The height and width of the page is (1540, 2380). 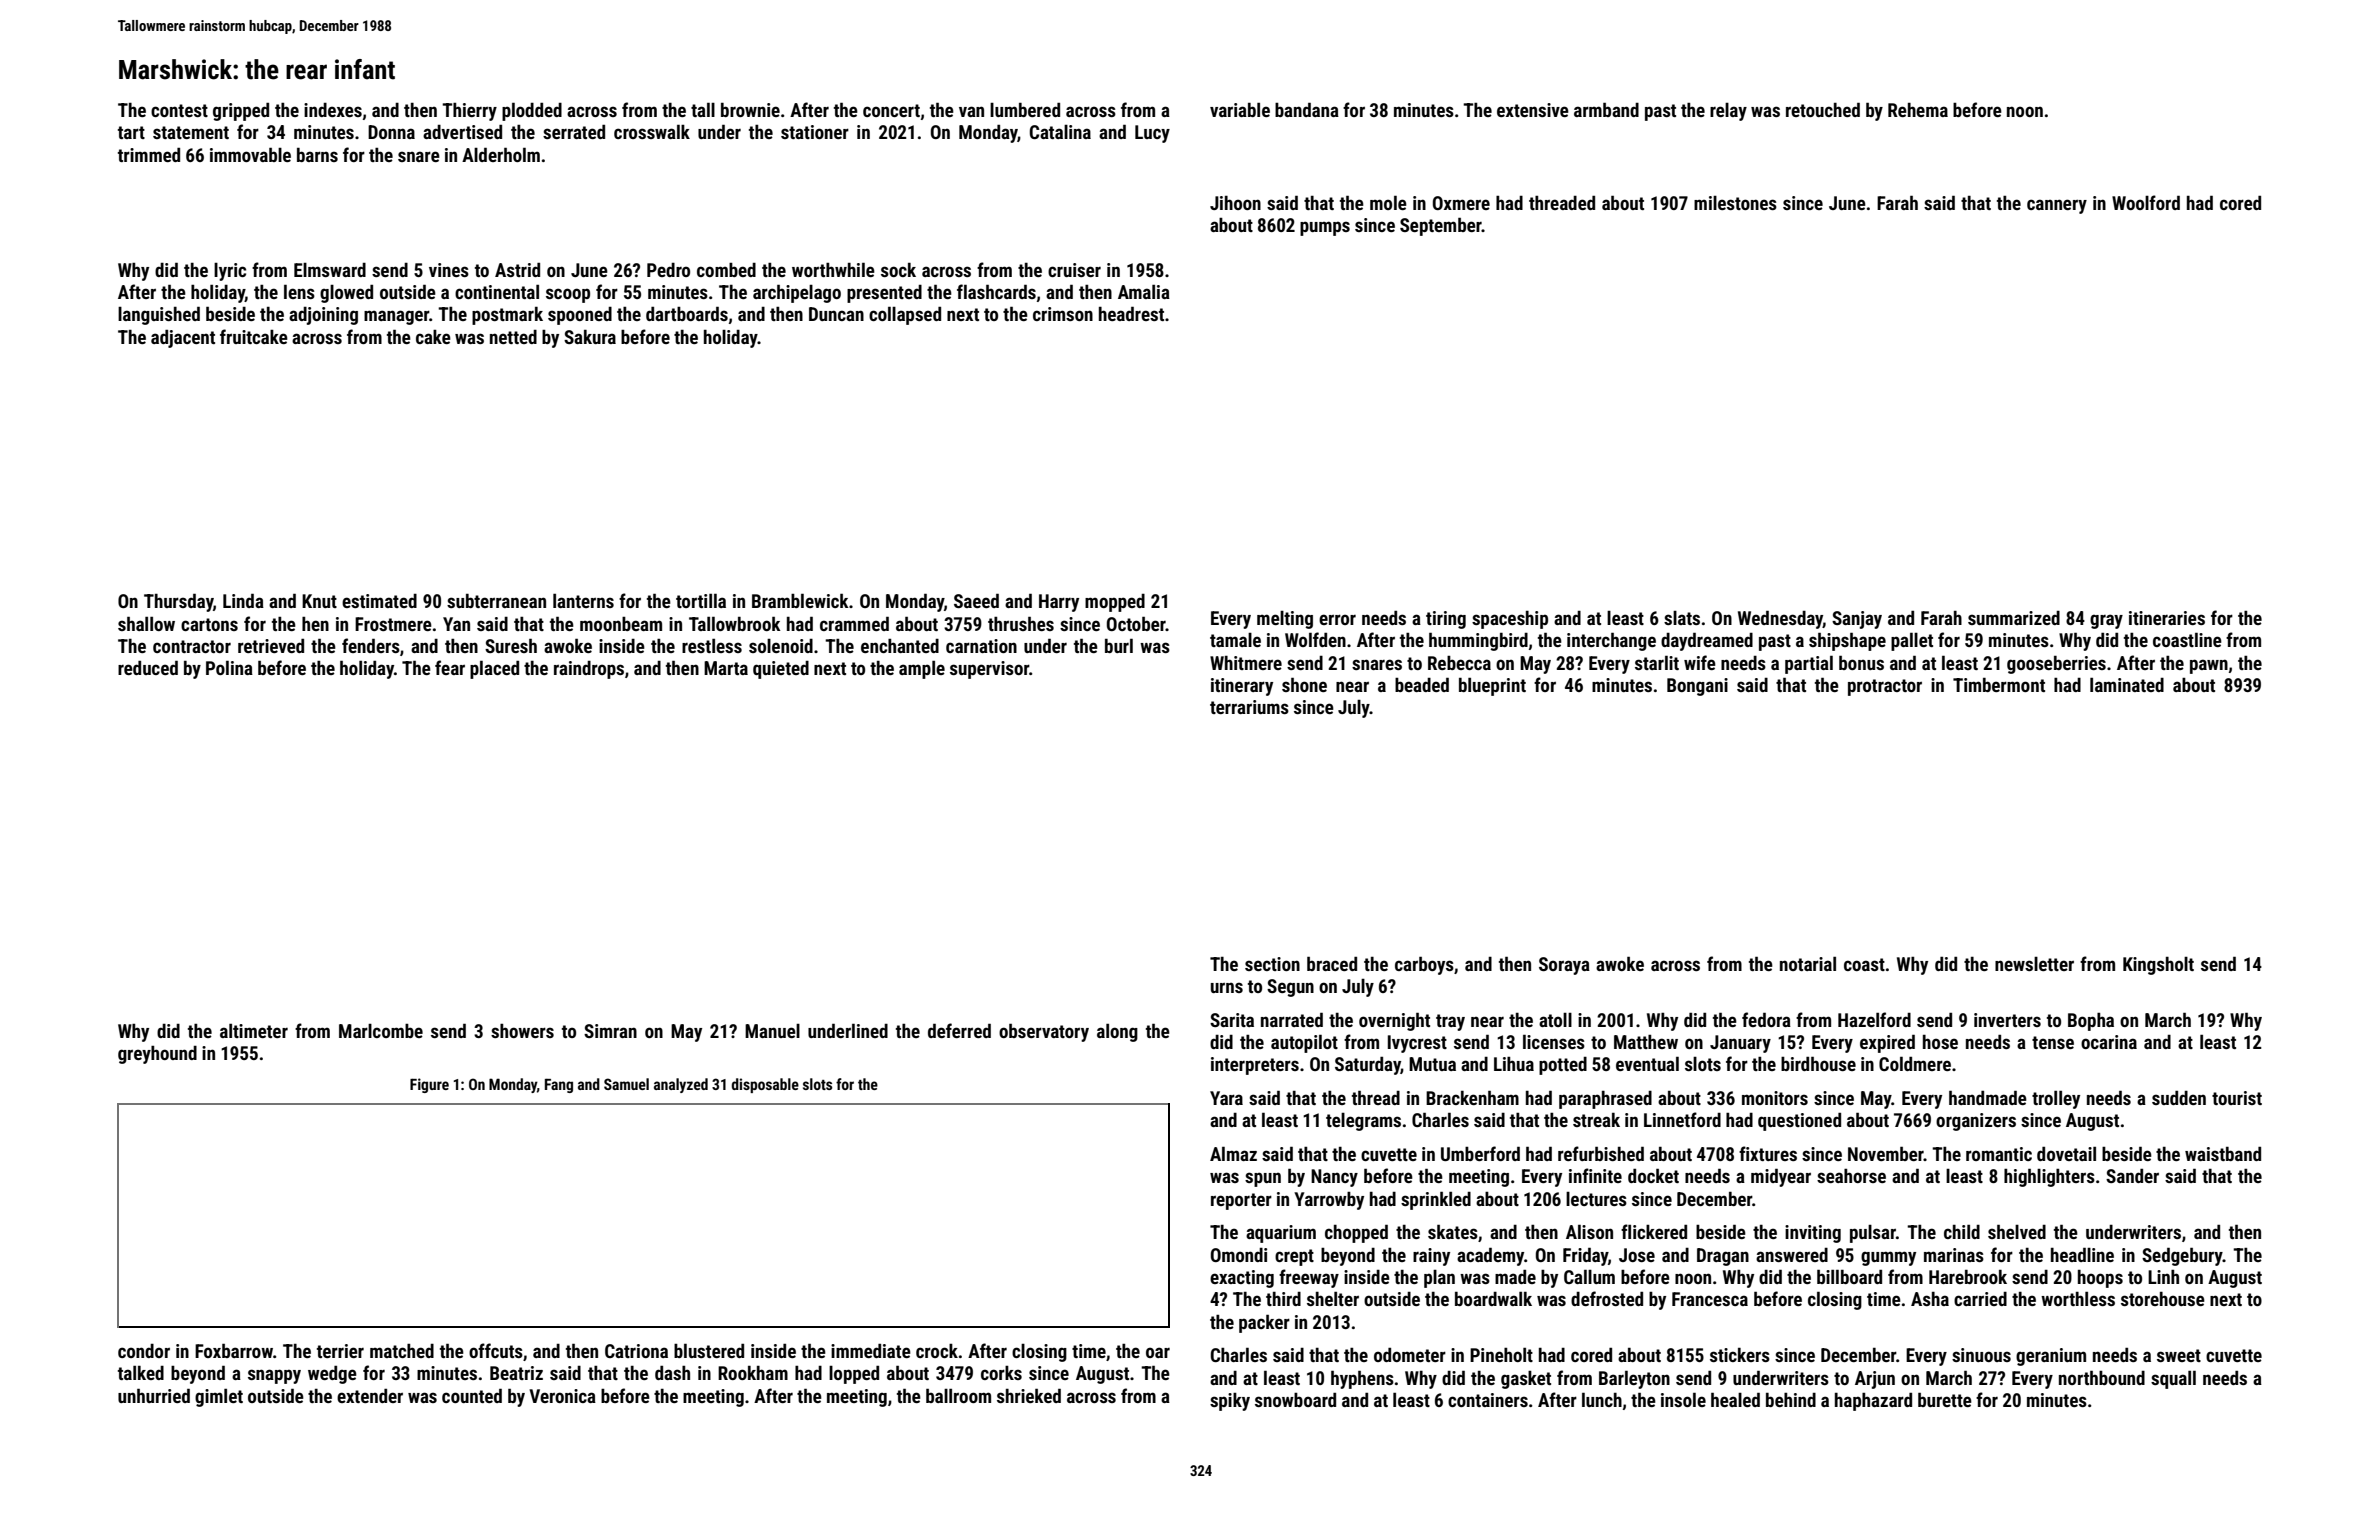 What do you see at coordinates (2034, 964) in the page?
I see `newsletter` at bounding box center [2034, 964].
